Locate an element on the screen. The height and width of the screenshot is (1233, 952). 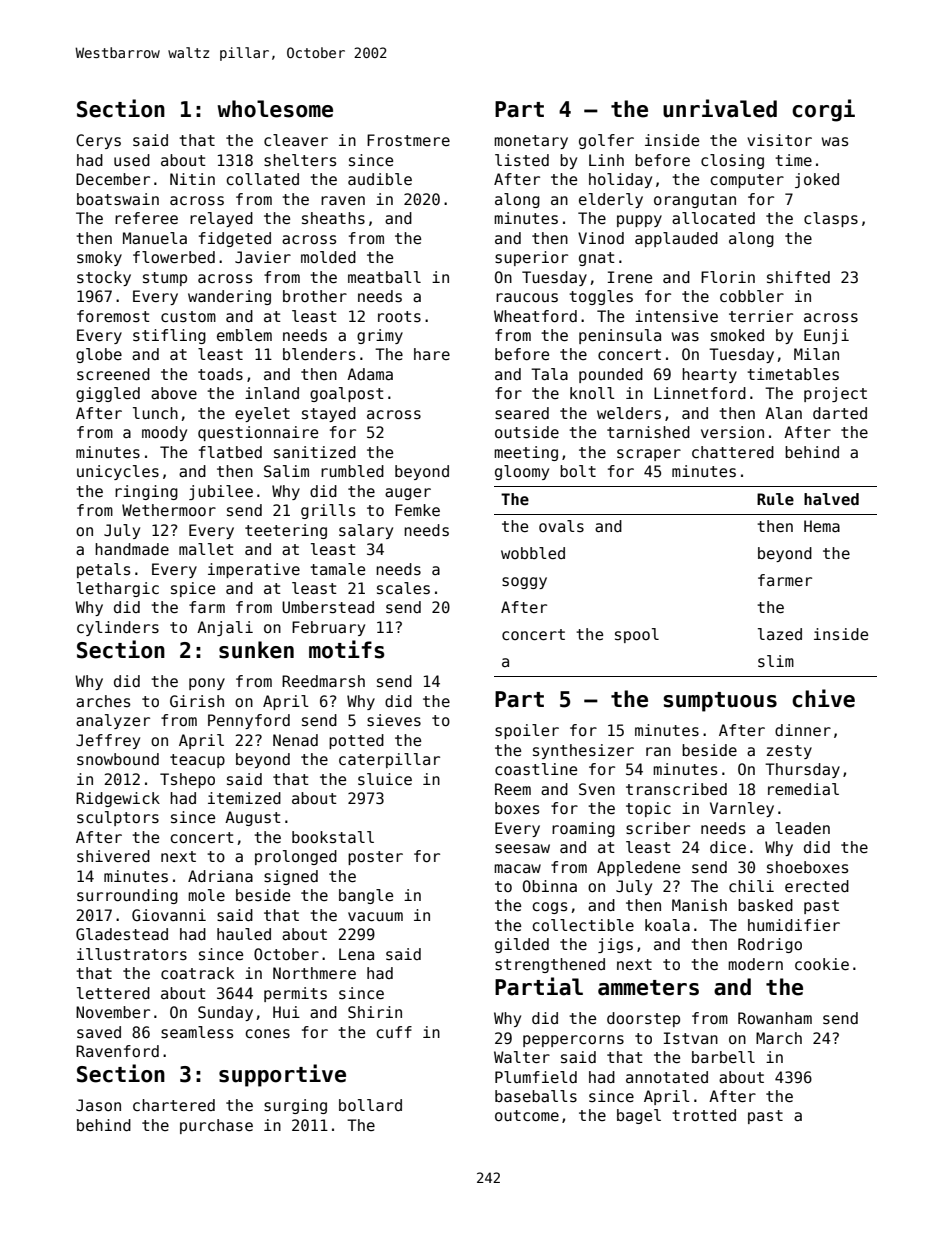
itemized is located at coordinates (244, 798).
